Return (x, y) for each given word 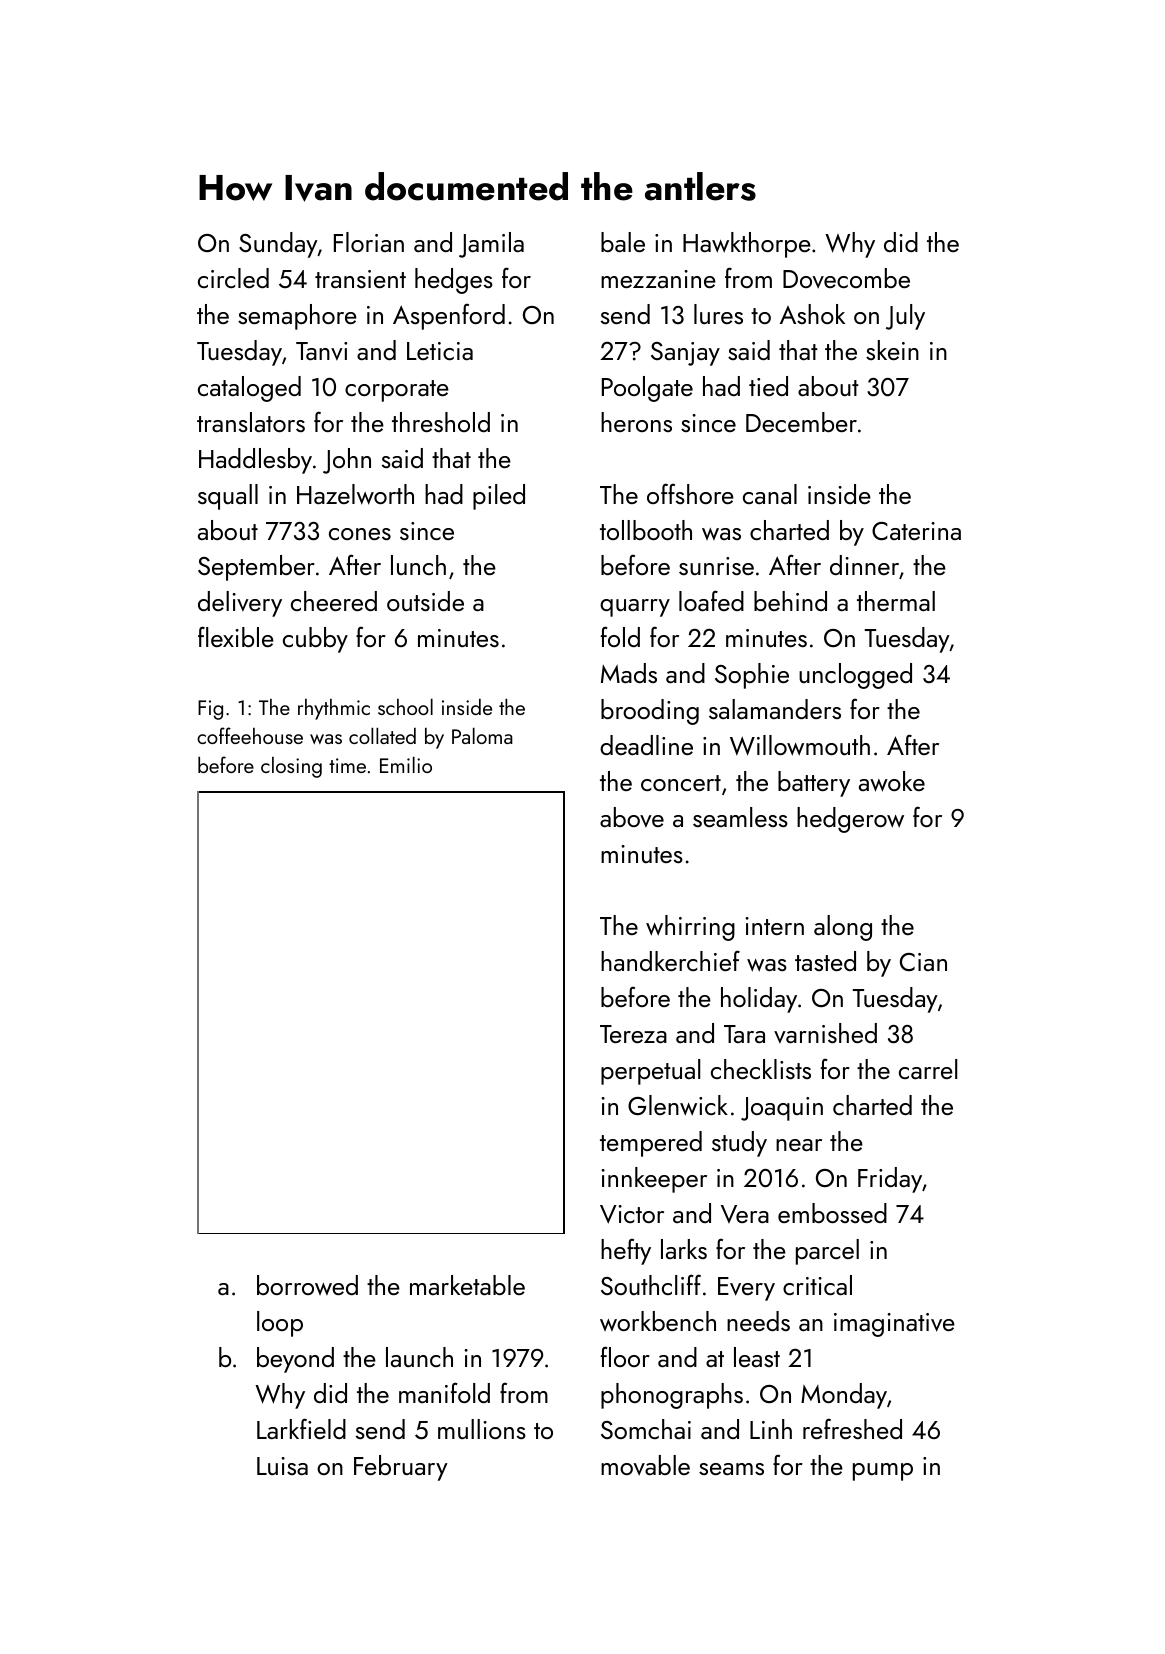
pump (883, 1472)
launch (419, 1357)
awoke (892, 781)
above (632, 817)
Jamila (491, 245)
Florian (369, 242)
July (905, 317)
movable (645, 1465)
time (347, 765)
